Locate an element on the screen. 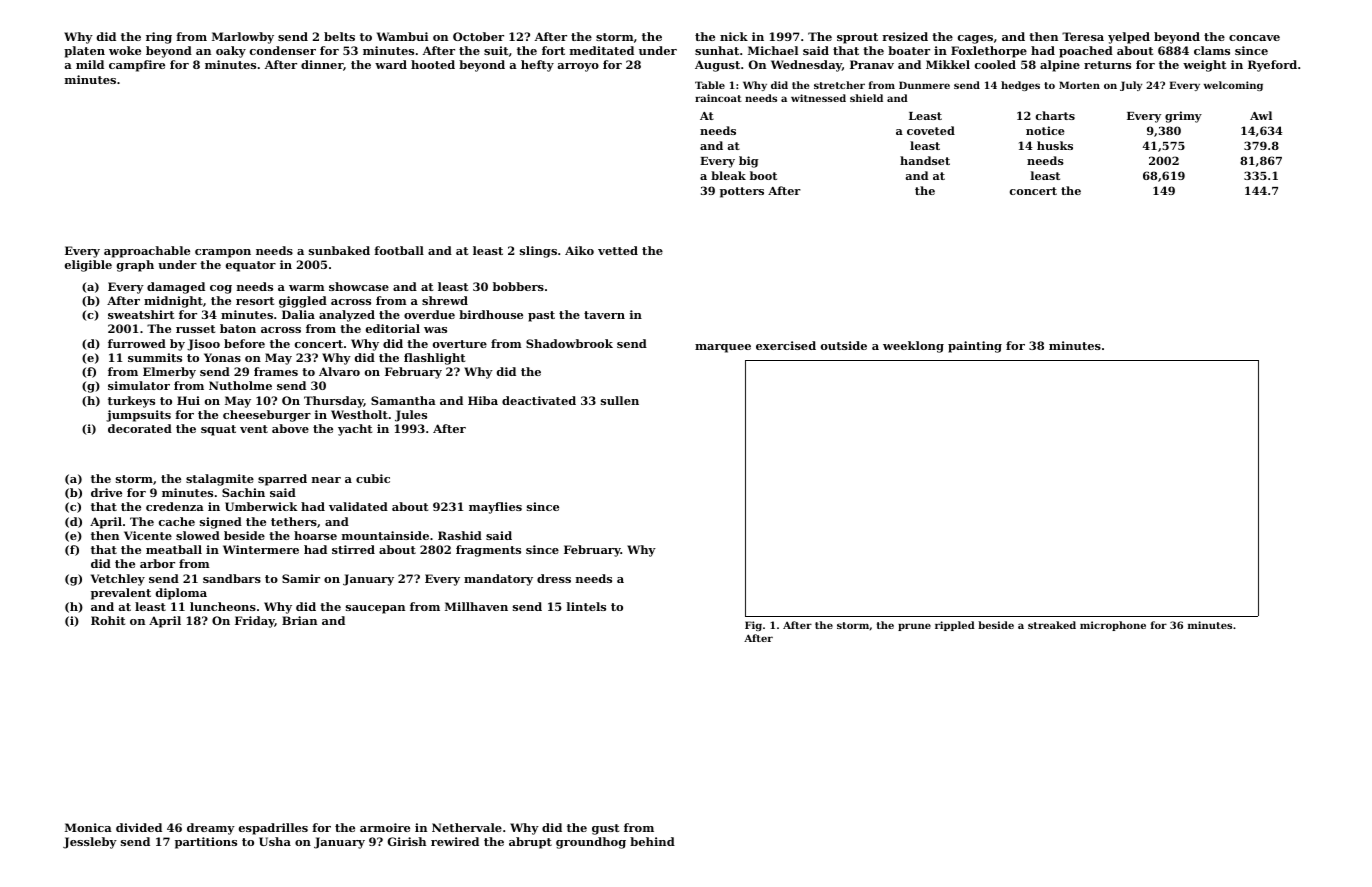  cubic is located at coordinates (373, 478).
